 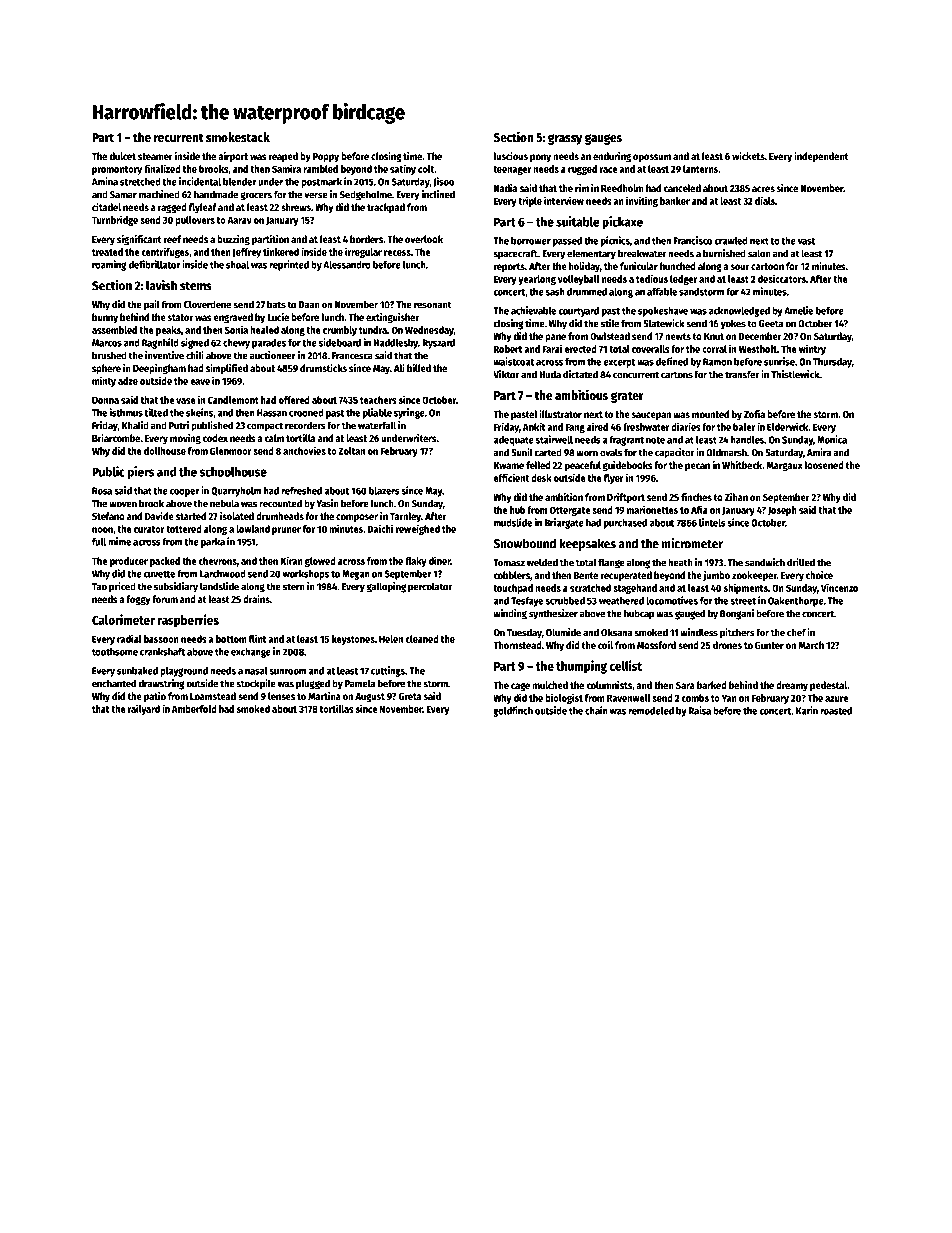 I want to click on postmark, so click(x=321, y=183).
